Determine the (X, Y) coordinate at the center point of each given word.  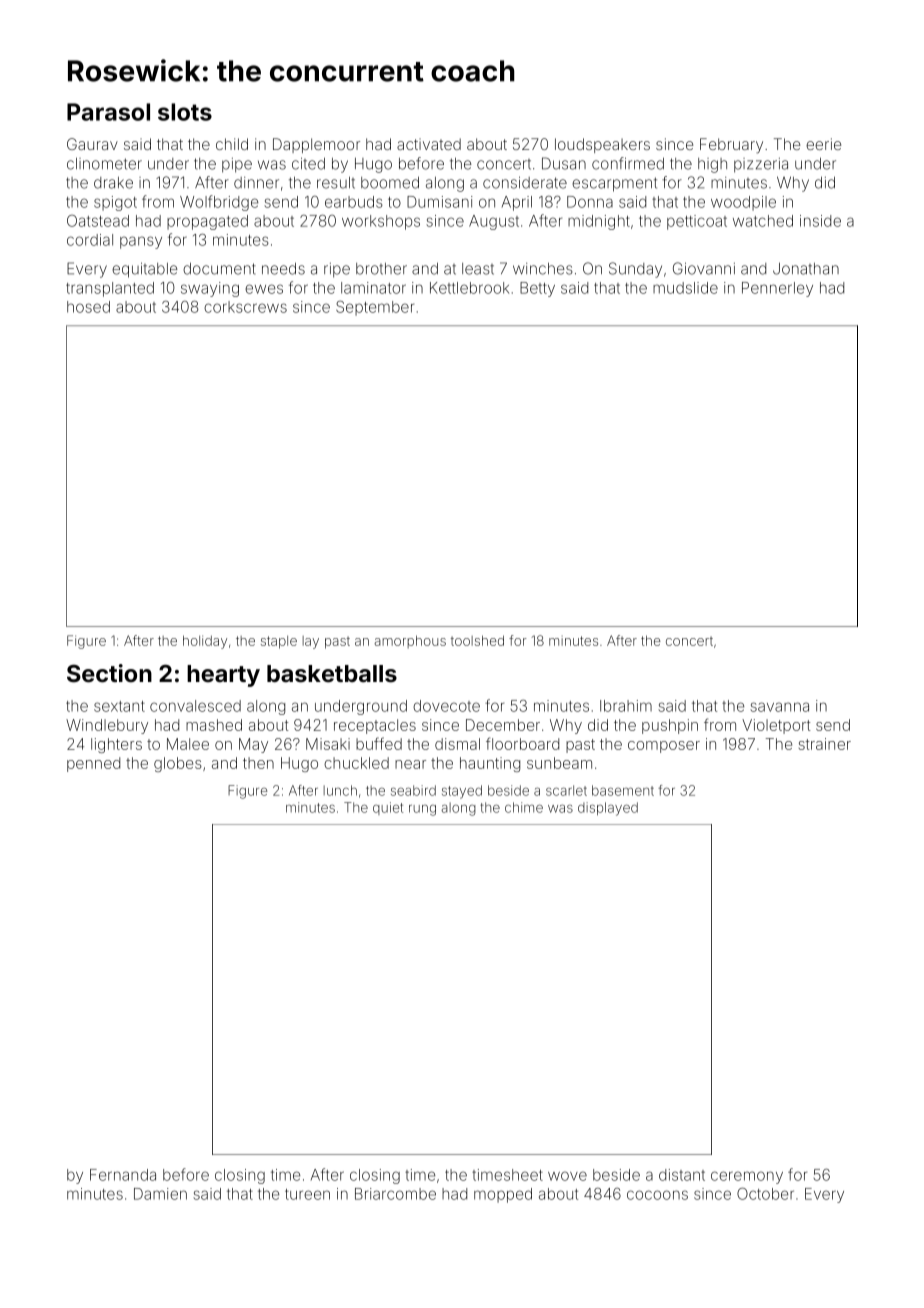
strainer (825, 744)
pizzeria (761, 165)
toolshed (477, 640)
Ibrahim (626, 706)
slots (185, 112)
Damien (160, 1194)
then (258, 763)
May (253, 745)
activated (429, 144)
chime (524, 807)
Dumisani (440, 202)
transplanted (110, 289)
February (731, 146)
